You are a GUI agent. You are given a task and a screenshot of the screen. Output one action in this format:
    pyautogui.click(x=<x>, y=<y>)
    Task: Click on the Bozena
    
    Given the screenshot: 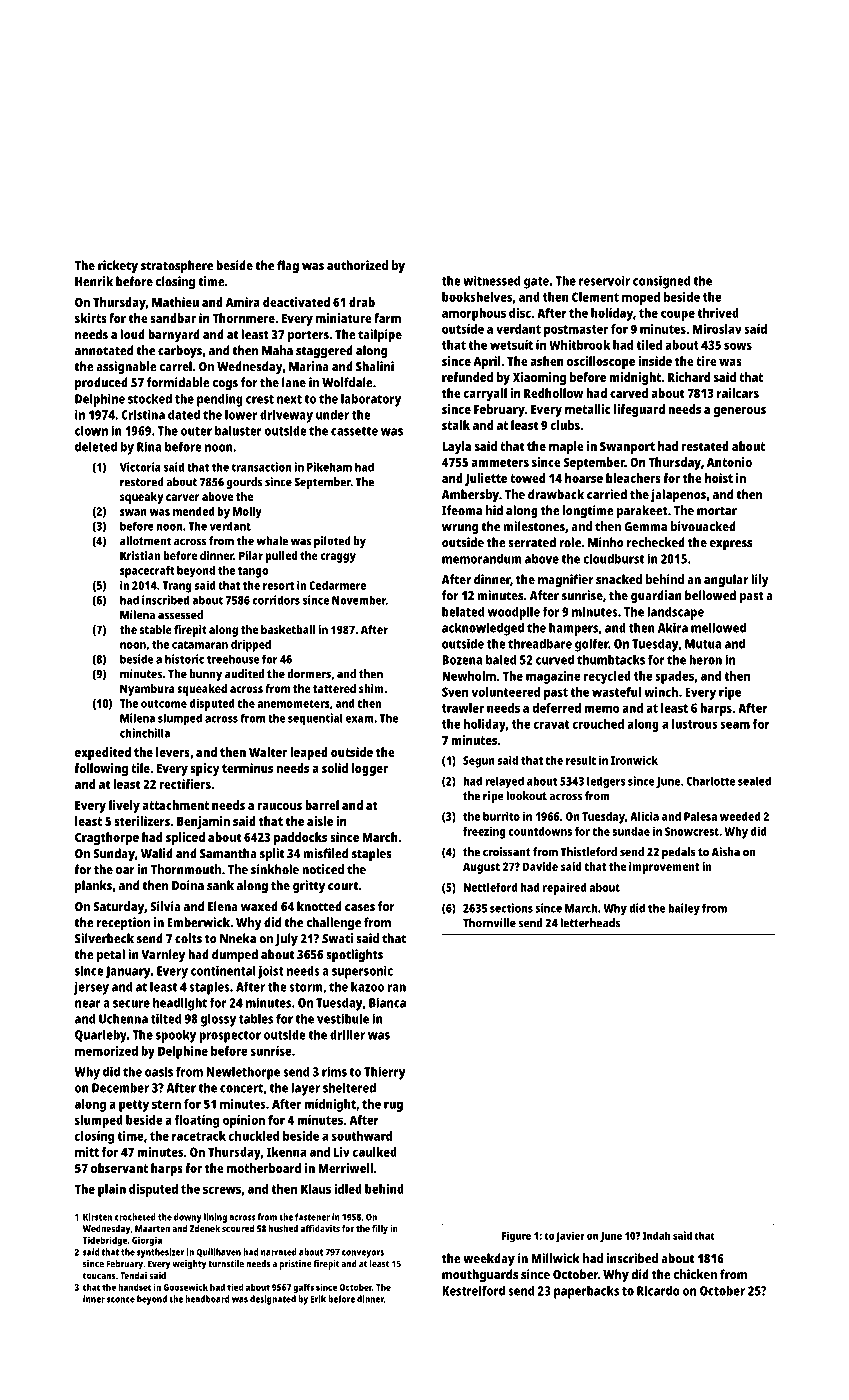 What is the action you would take?
    pyautogui.click(x=462, y=660)
